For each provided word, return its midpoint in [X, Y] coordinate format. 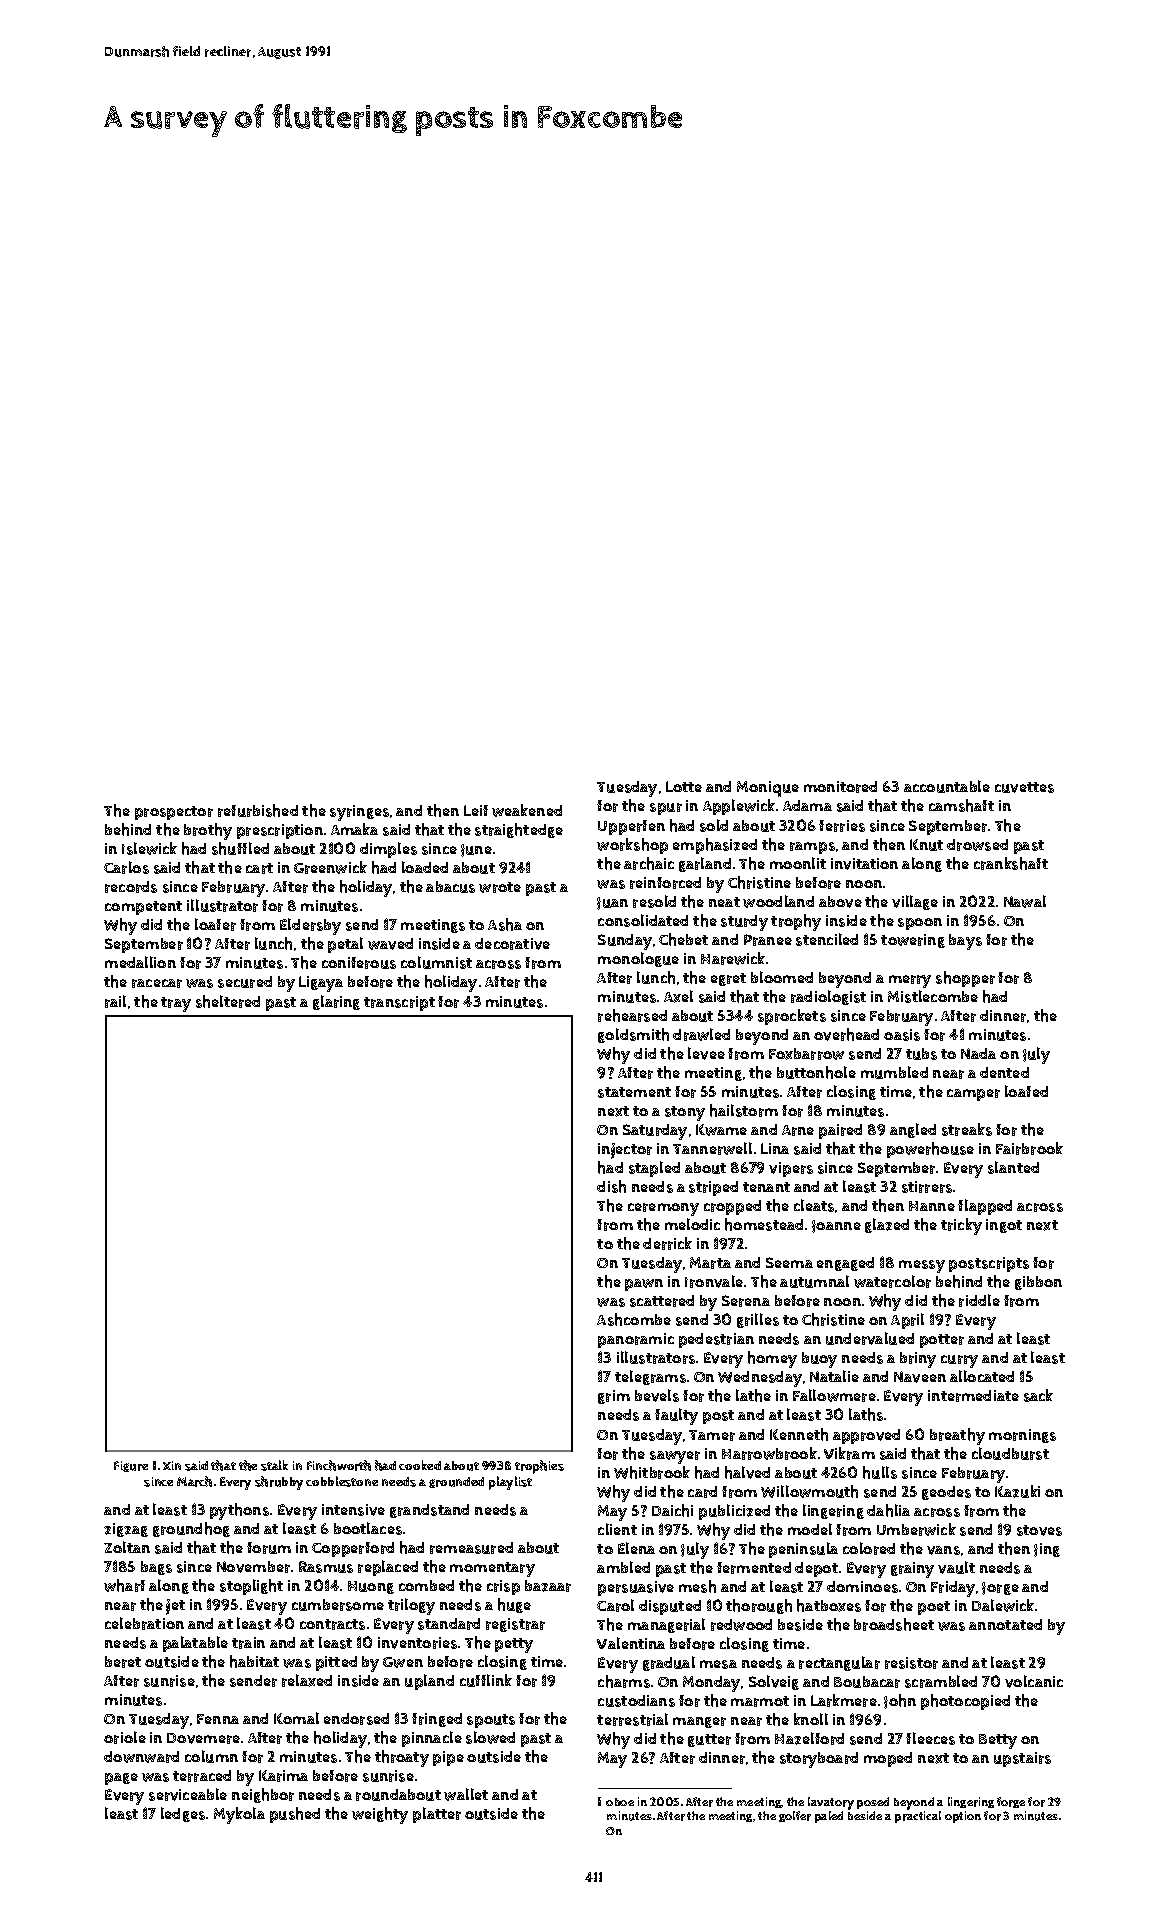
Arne [798, 1130]
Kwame [721, 1130]
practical [918, 1817]
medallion [140, 962]
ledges [183, 1814]
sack [1038, 1395]
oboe [620, 1802]
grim [614, 1397]
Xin [172, 1465]
